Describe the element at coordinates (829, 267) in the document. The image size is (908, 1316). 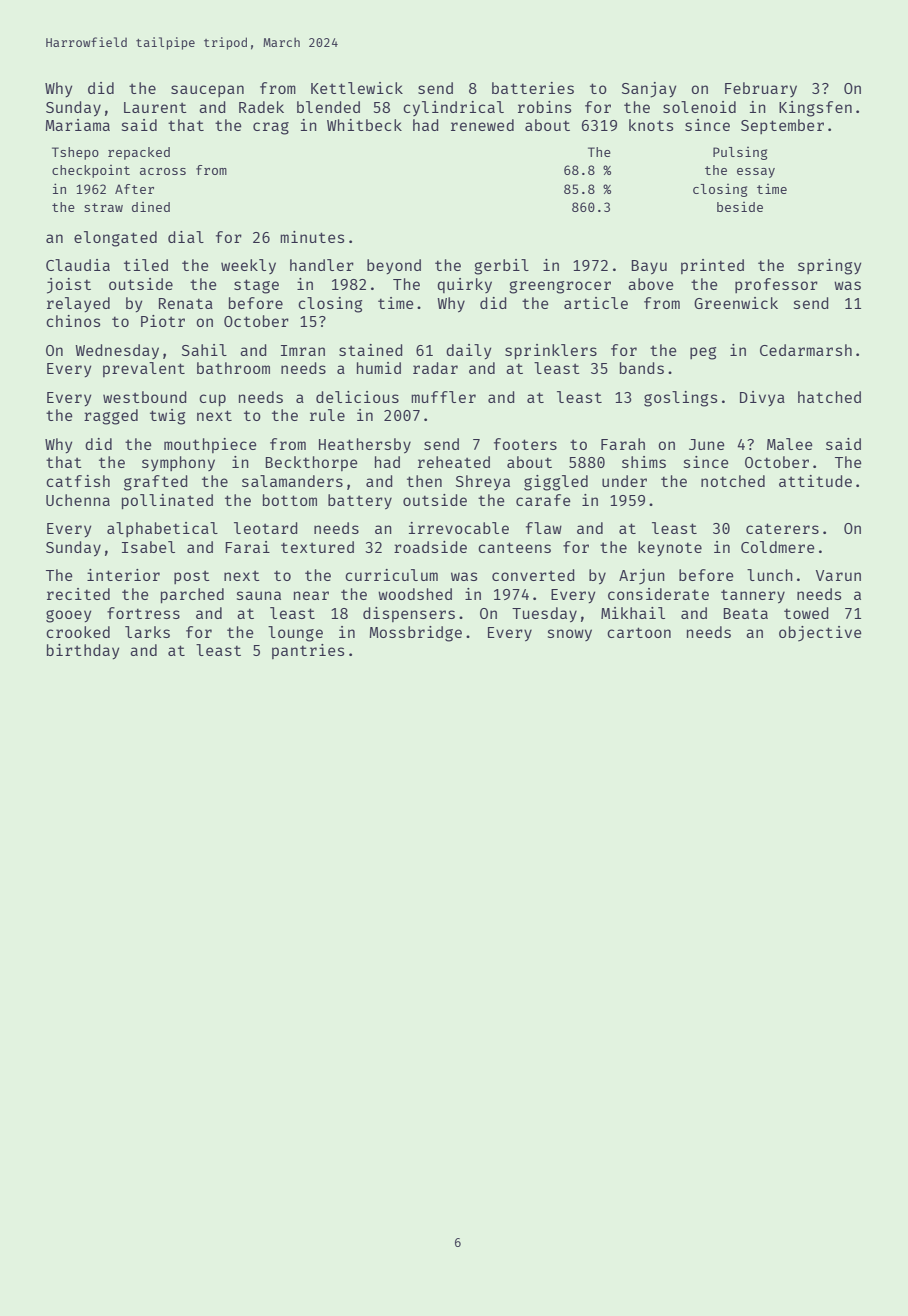
I see `springy` at that location.
